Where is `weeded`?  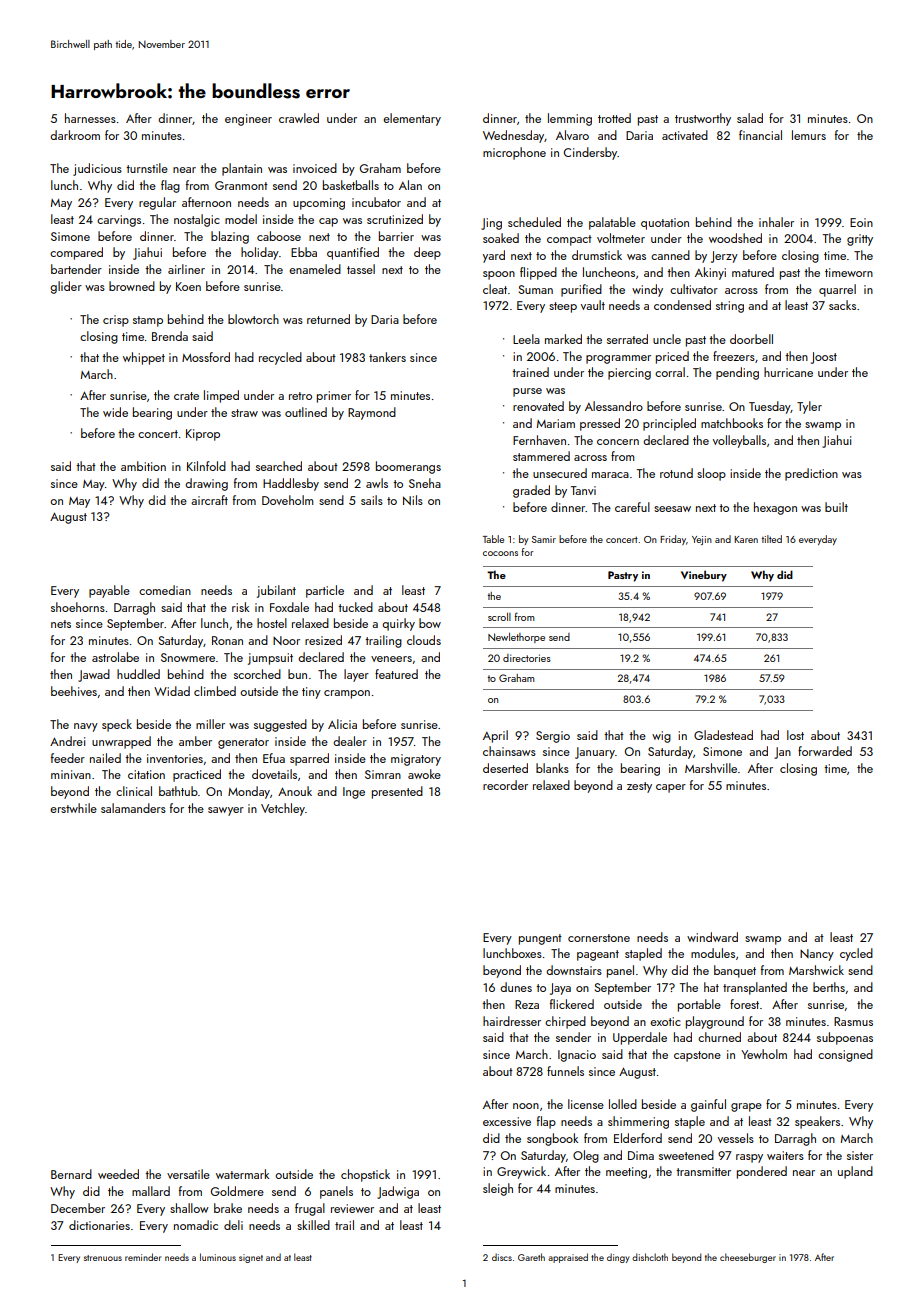
weeded is located at coordinates (118, 1174).
